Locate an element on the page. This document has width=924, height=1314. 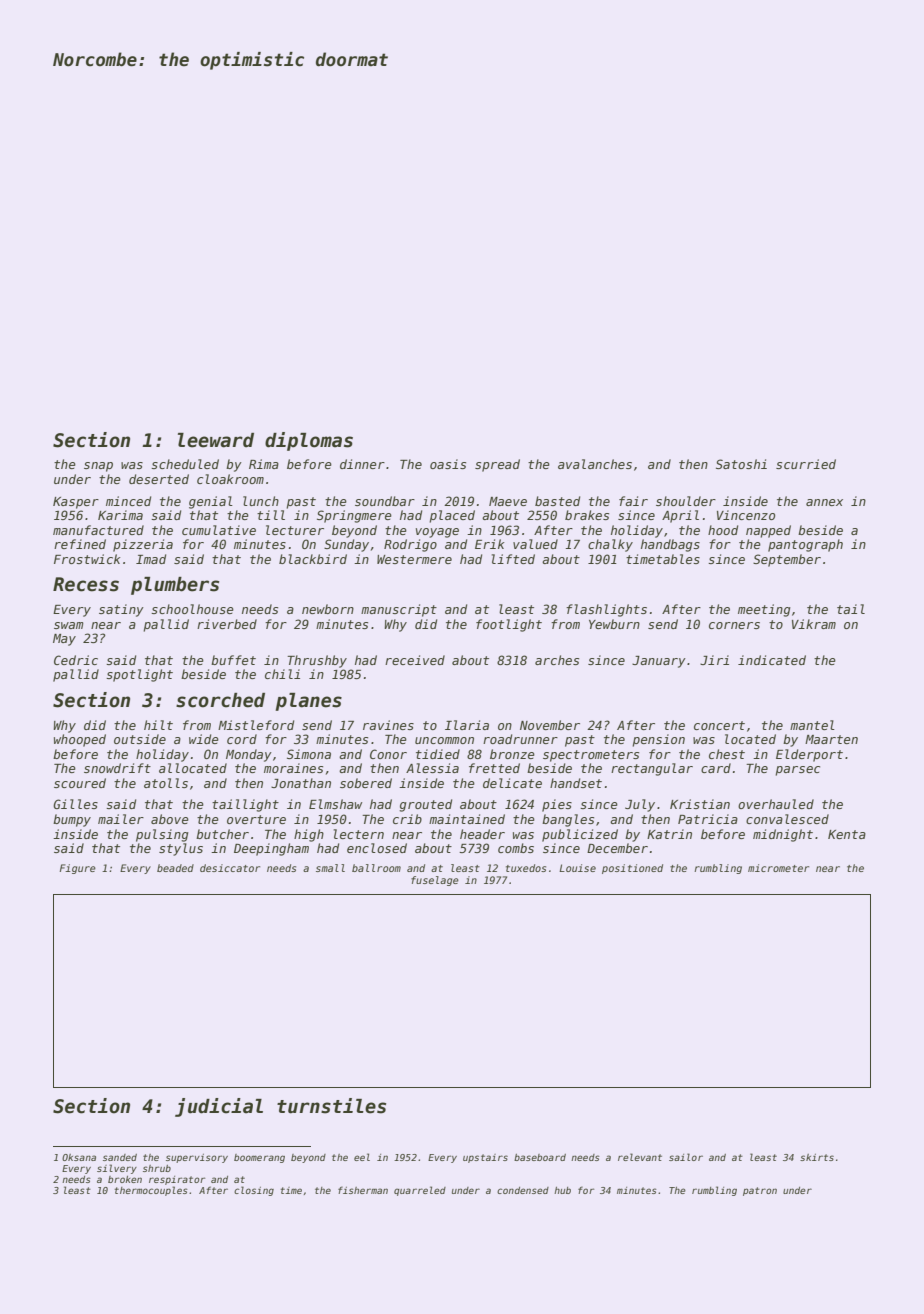
turnstiles is located at coordinates (331, 1106).
